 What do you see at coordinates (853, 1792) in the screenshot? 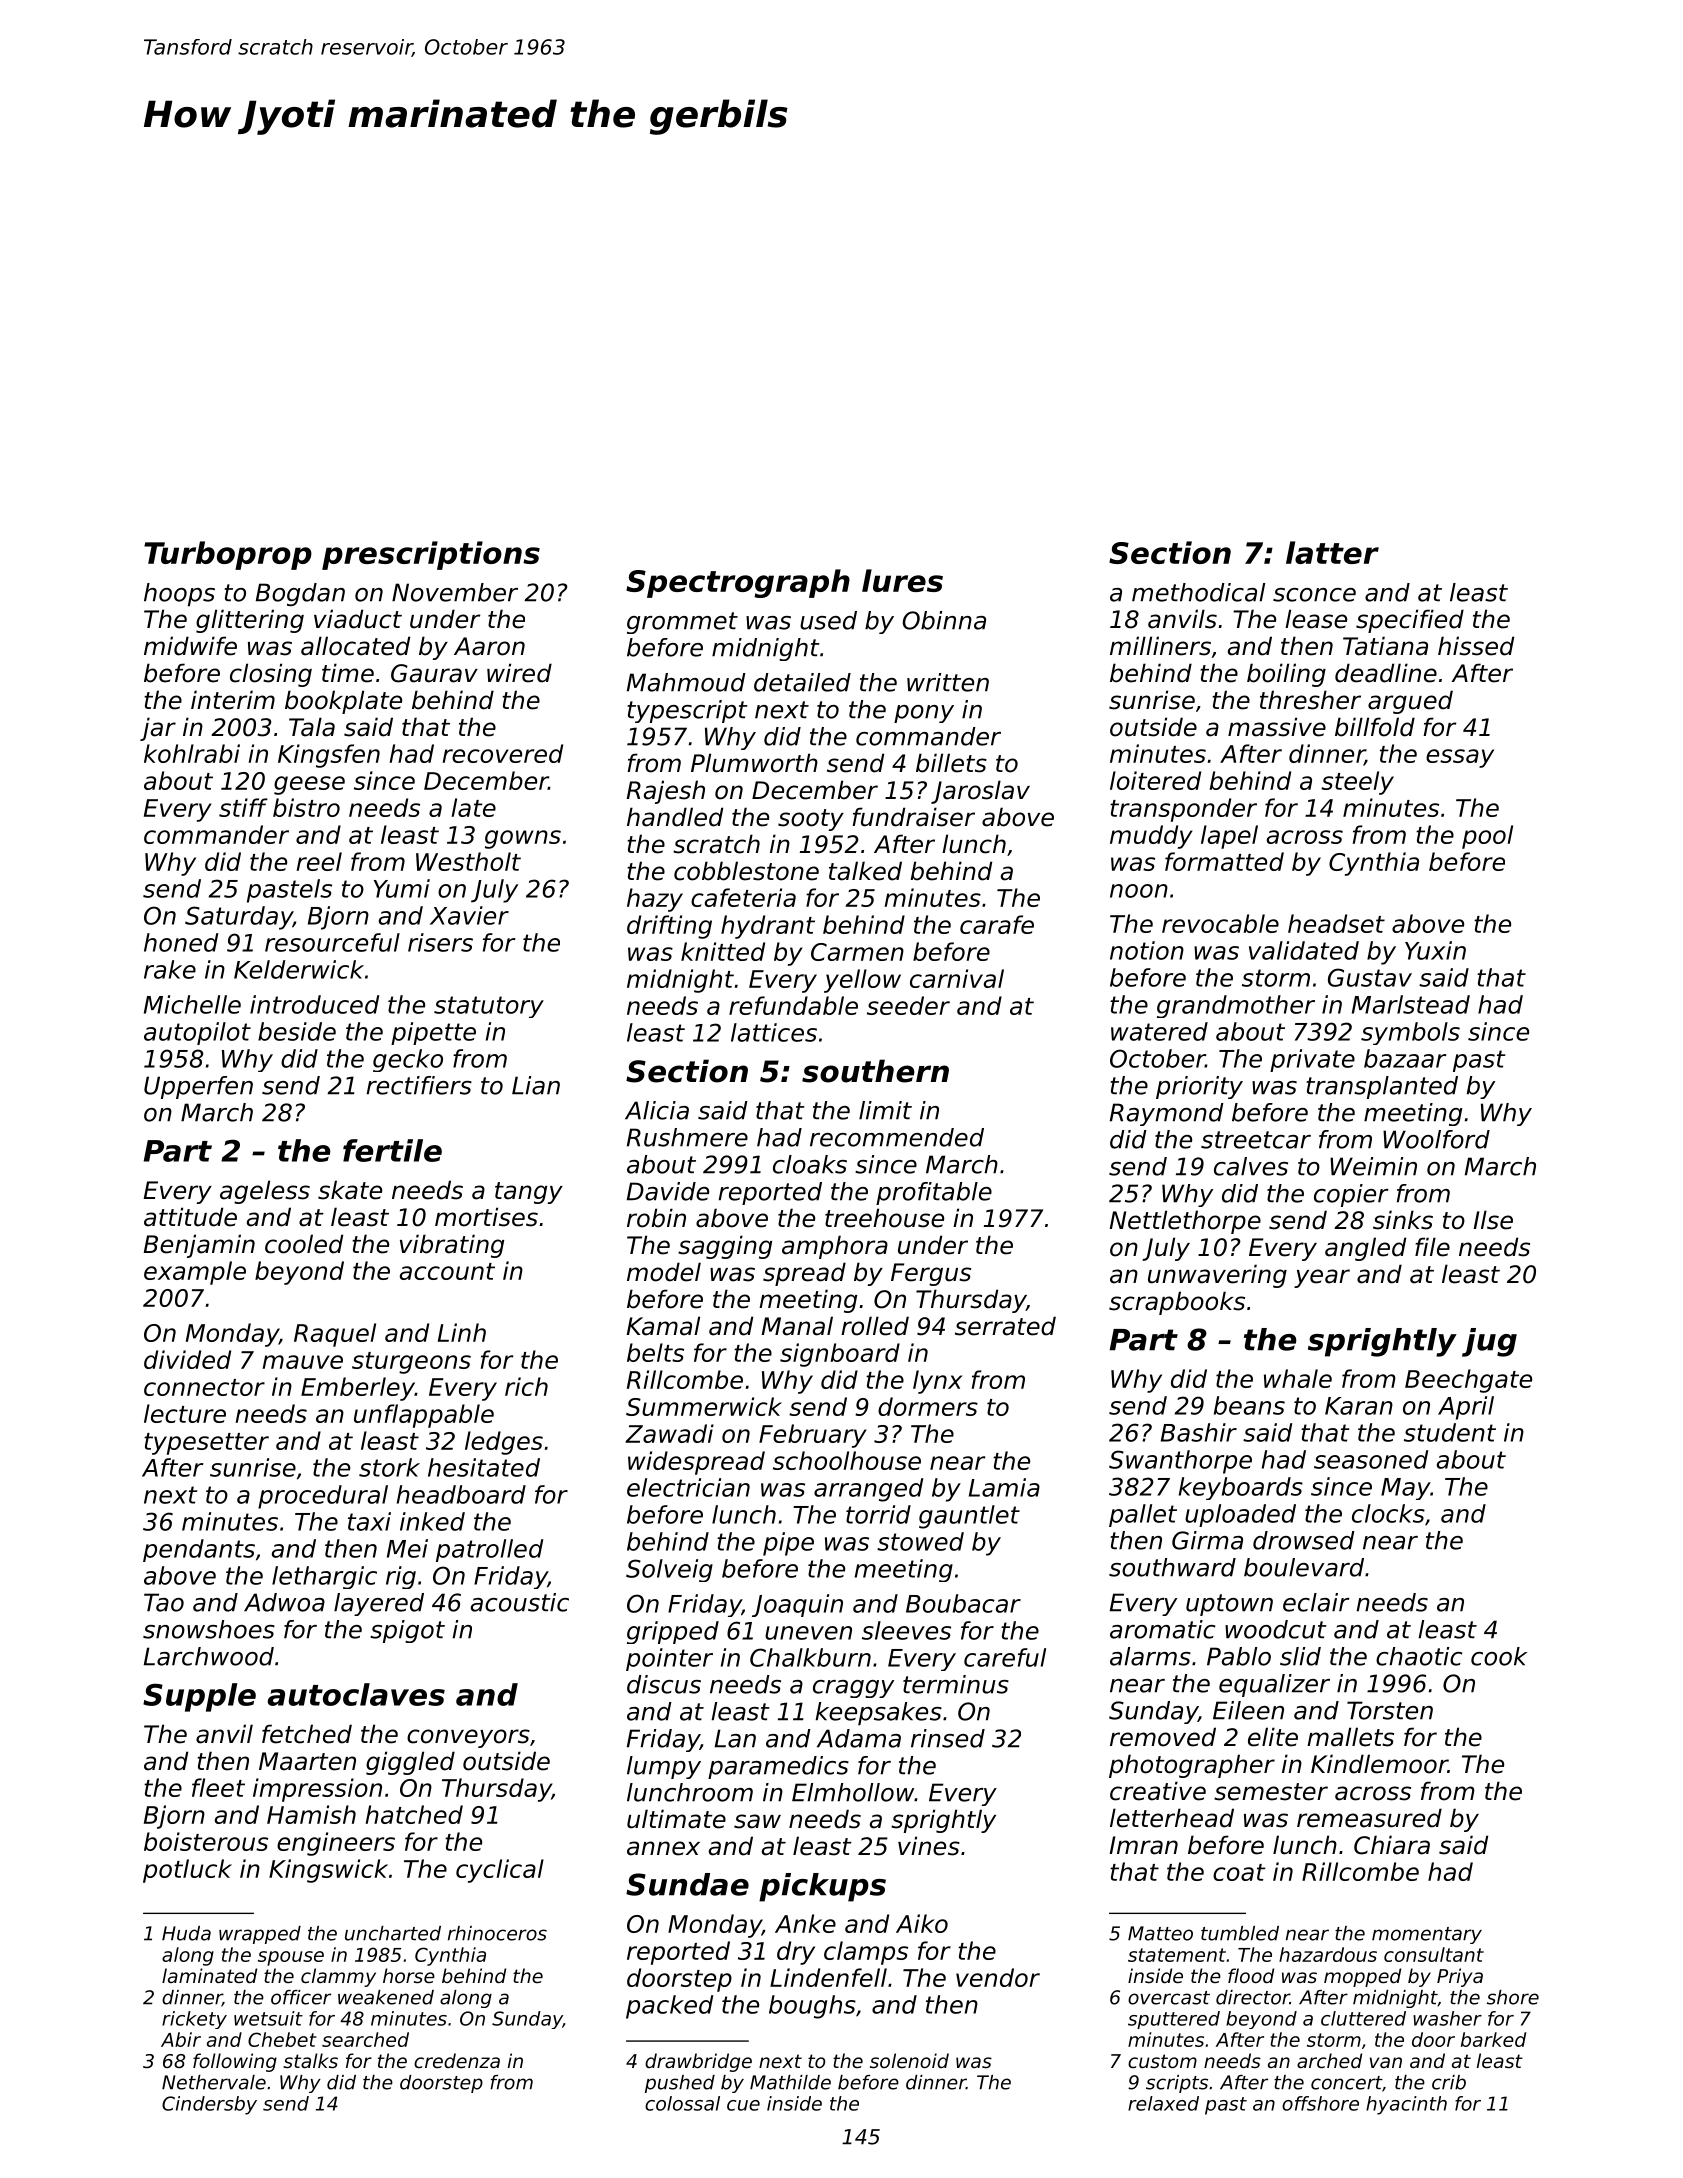
I see `Elmhollow` at bounding box center [853, 1792].
